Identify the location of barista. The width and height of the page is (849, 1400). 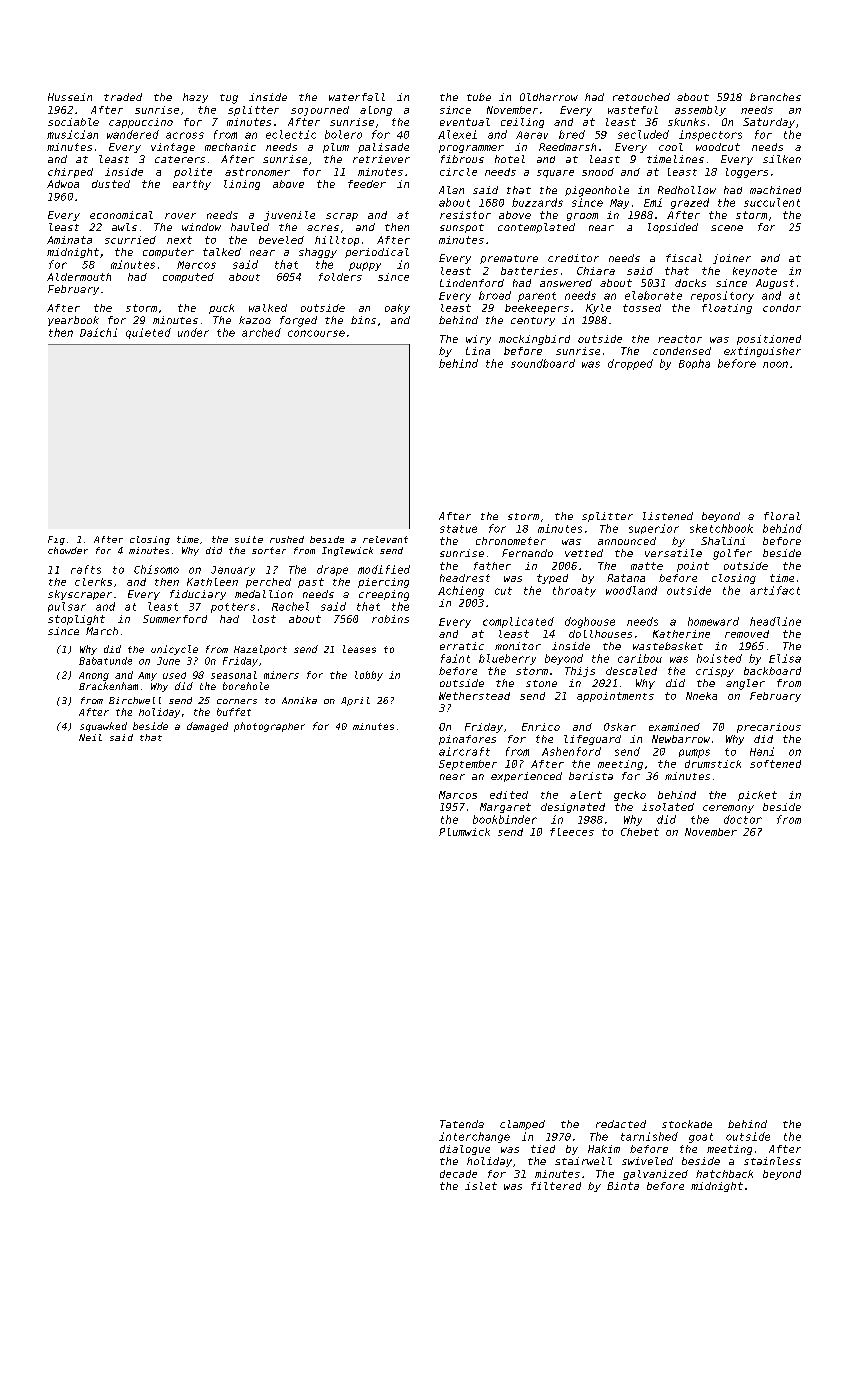
(591, 776).
